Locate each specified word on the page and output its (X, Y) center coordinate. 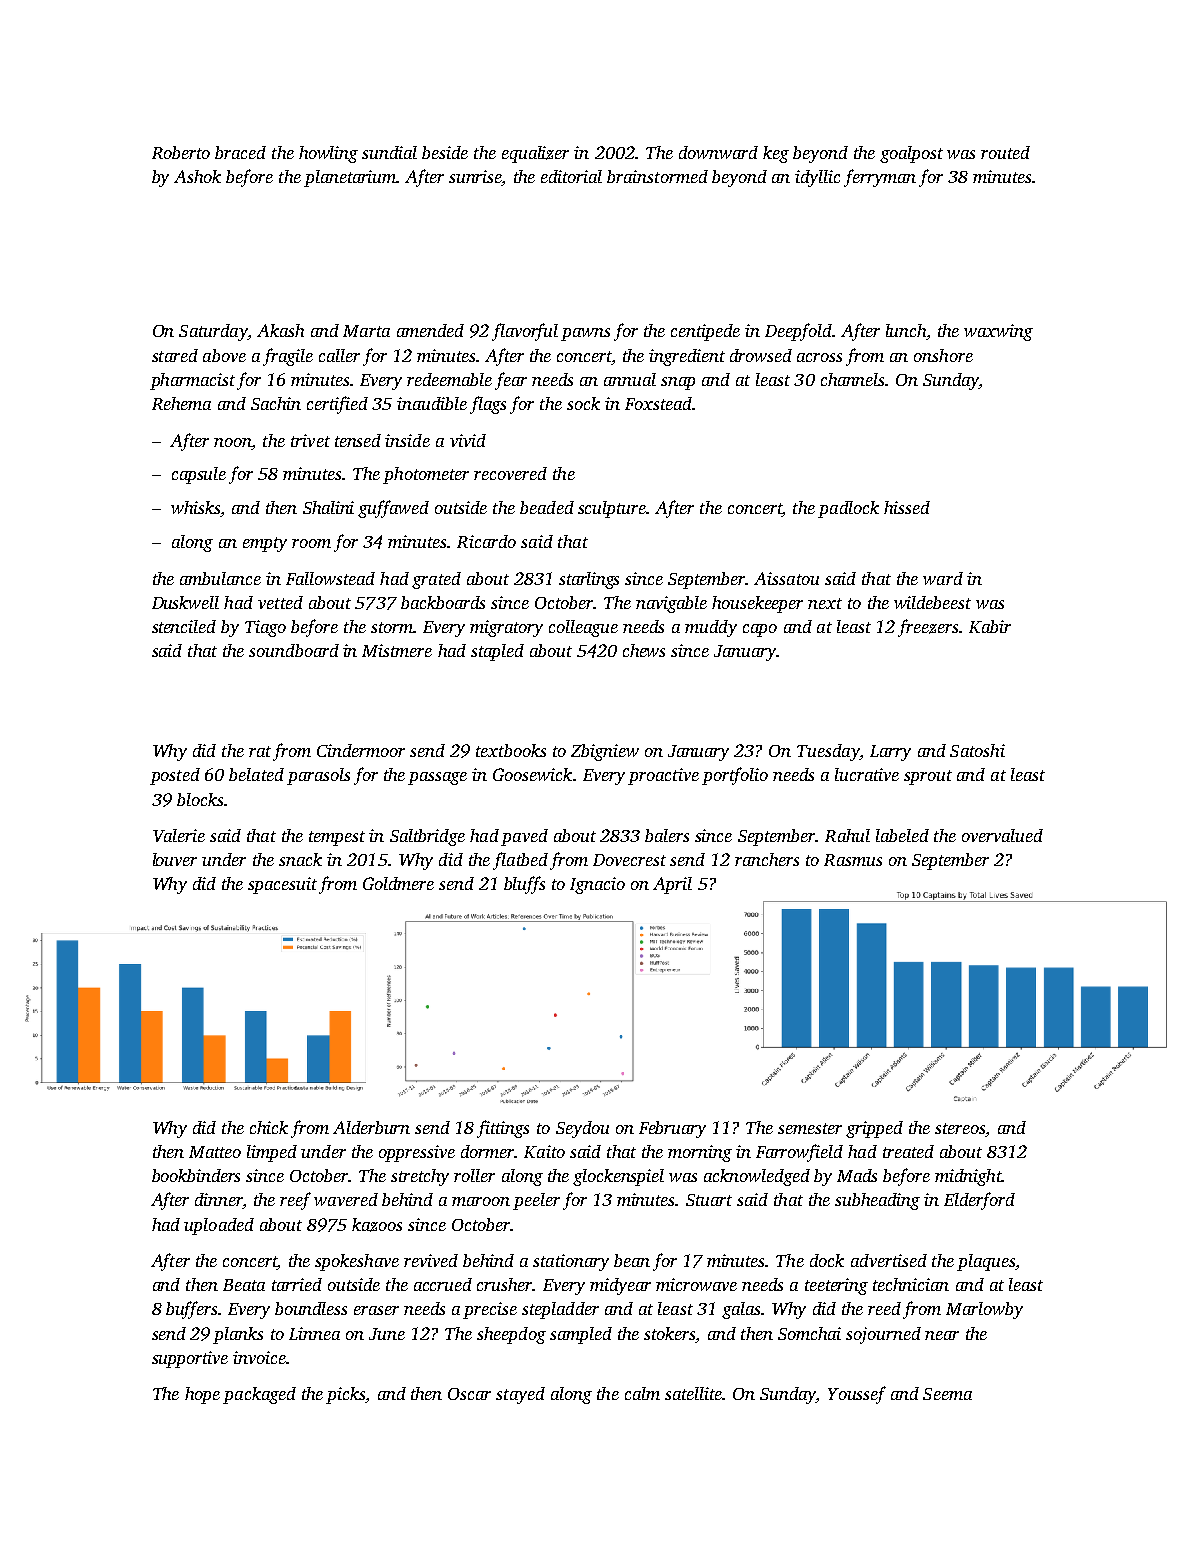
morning (700, 1153)
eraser (376, 1310)
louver (175, 859)
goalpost (911, 154)
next (825, 603)
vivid (468, 440)
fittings (503, 1129)
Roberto (181, 152)
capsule (199, 475)
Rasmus (853, 860)
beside (445, 152)
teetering (836, 1286)
